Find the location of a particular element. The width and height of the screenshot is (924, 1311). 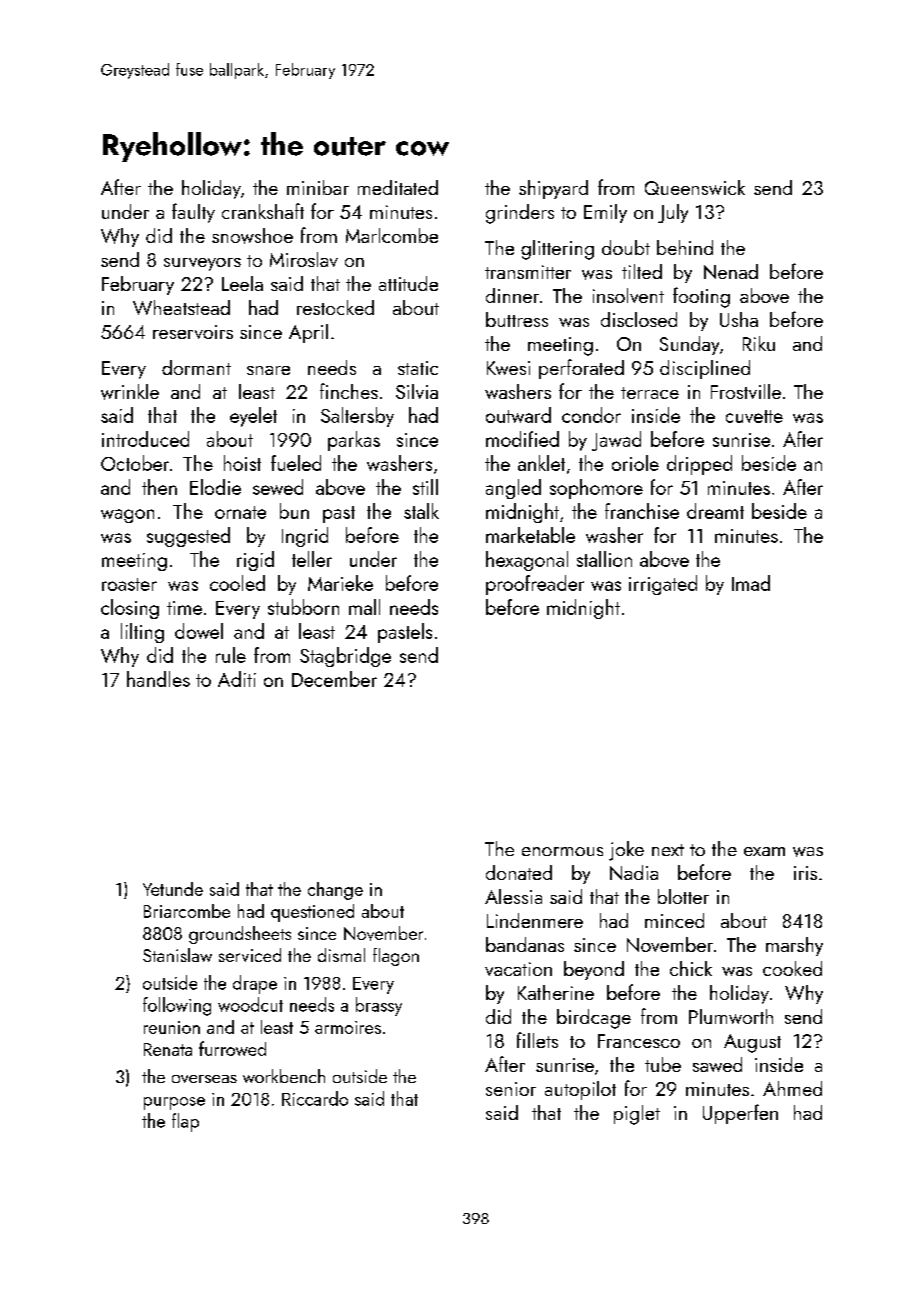

dowel is located at coordinates (199, 631).
